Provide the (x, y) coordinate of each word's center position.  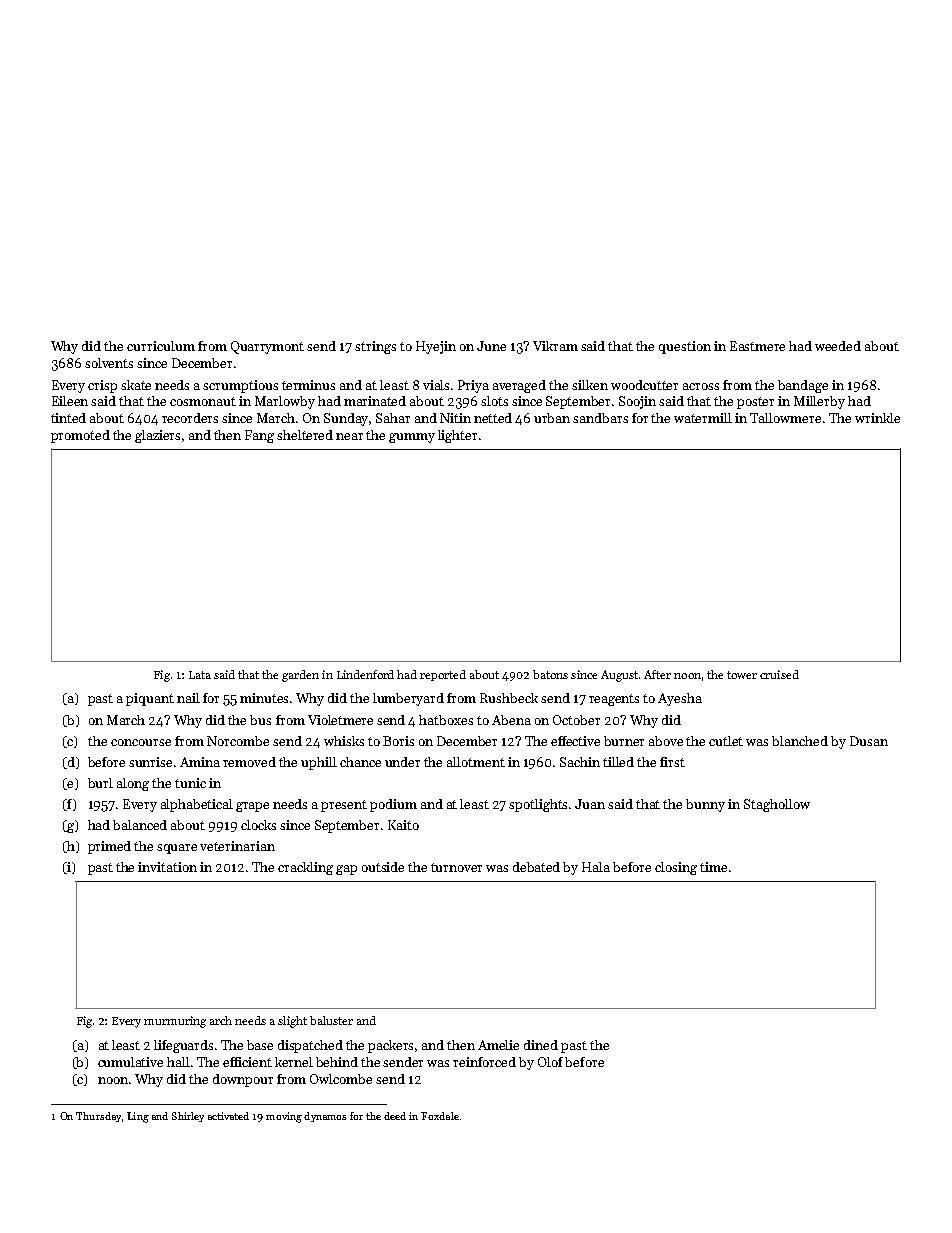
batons (550, 674)
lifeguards (183, 1046)
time (713, 867)
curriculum (161, 346)
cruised (779, 674)
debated (536, 867)
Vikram (555, 346)
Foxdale (440, 1116)
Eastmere (757, 346)
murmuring (175, 1022)
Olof (550, 1062)
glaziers (157, 436)
